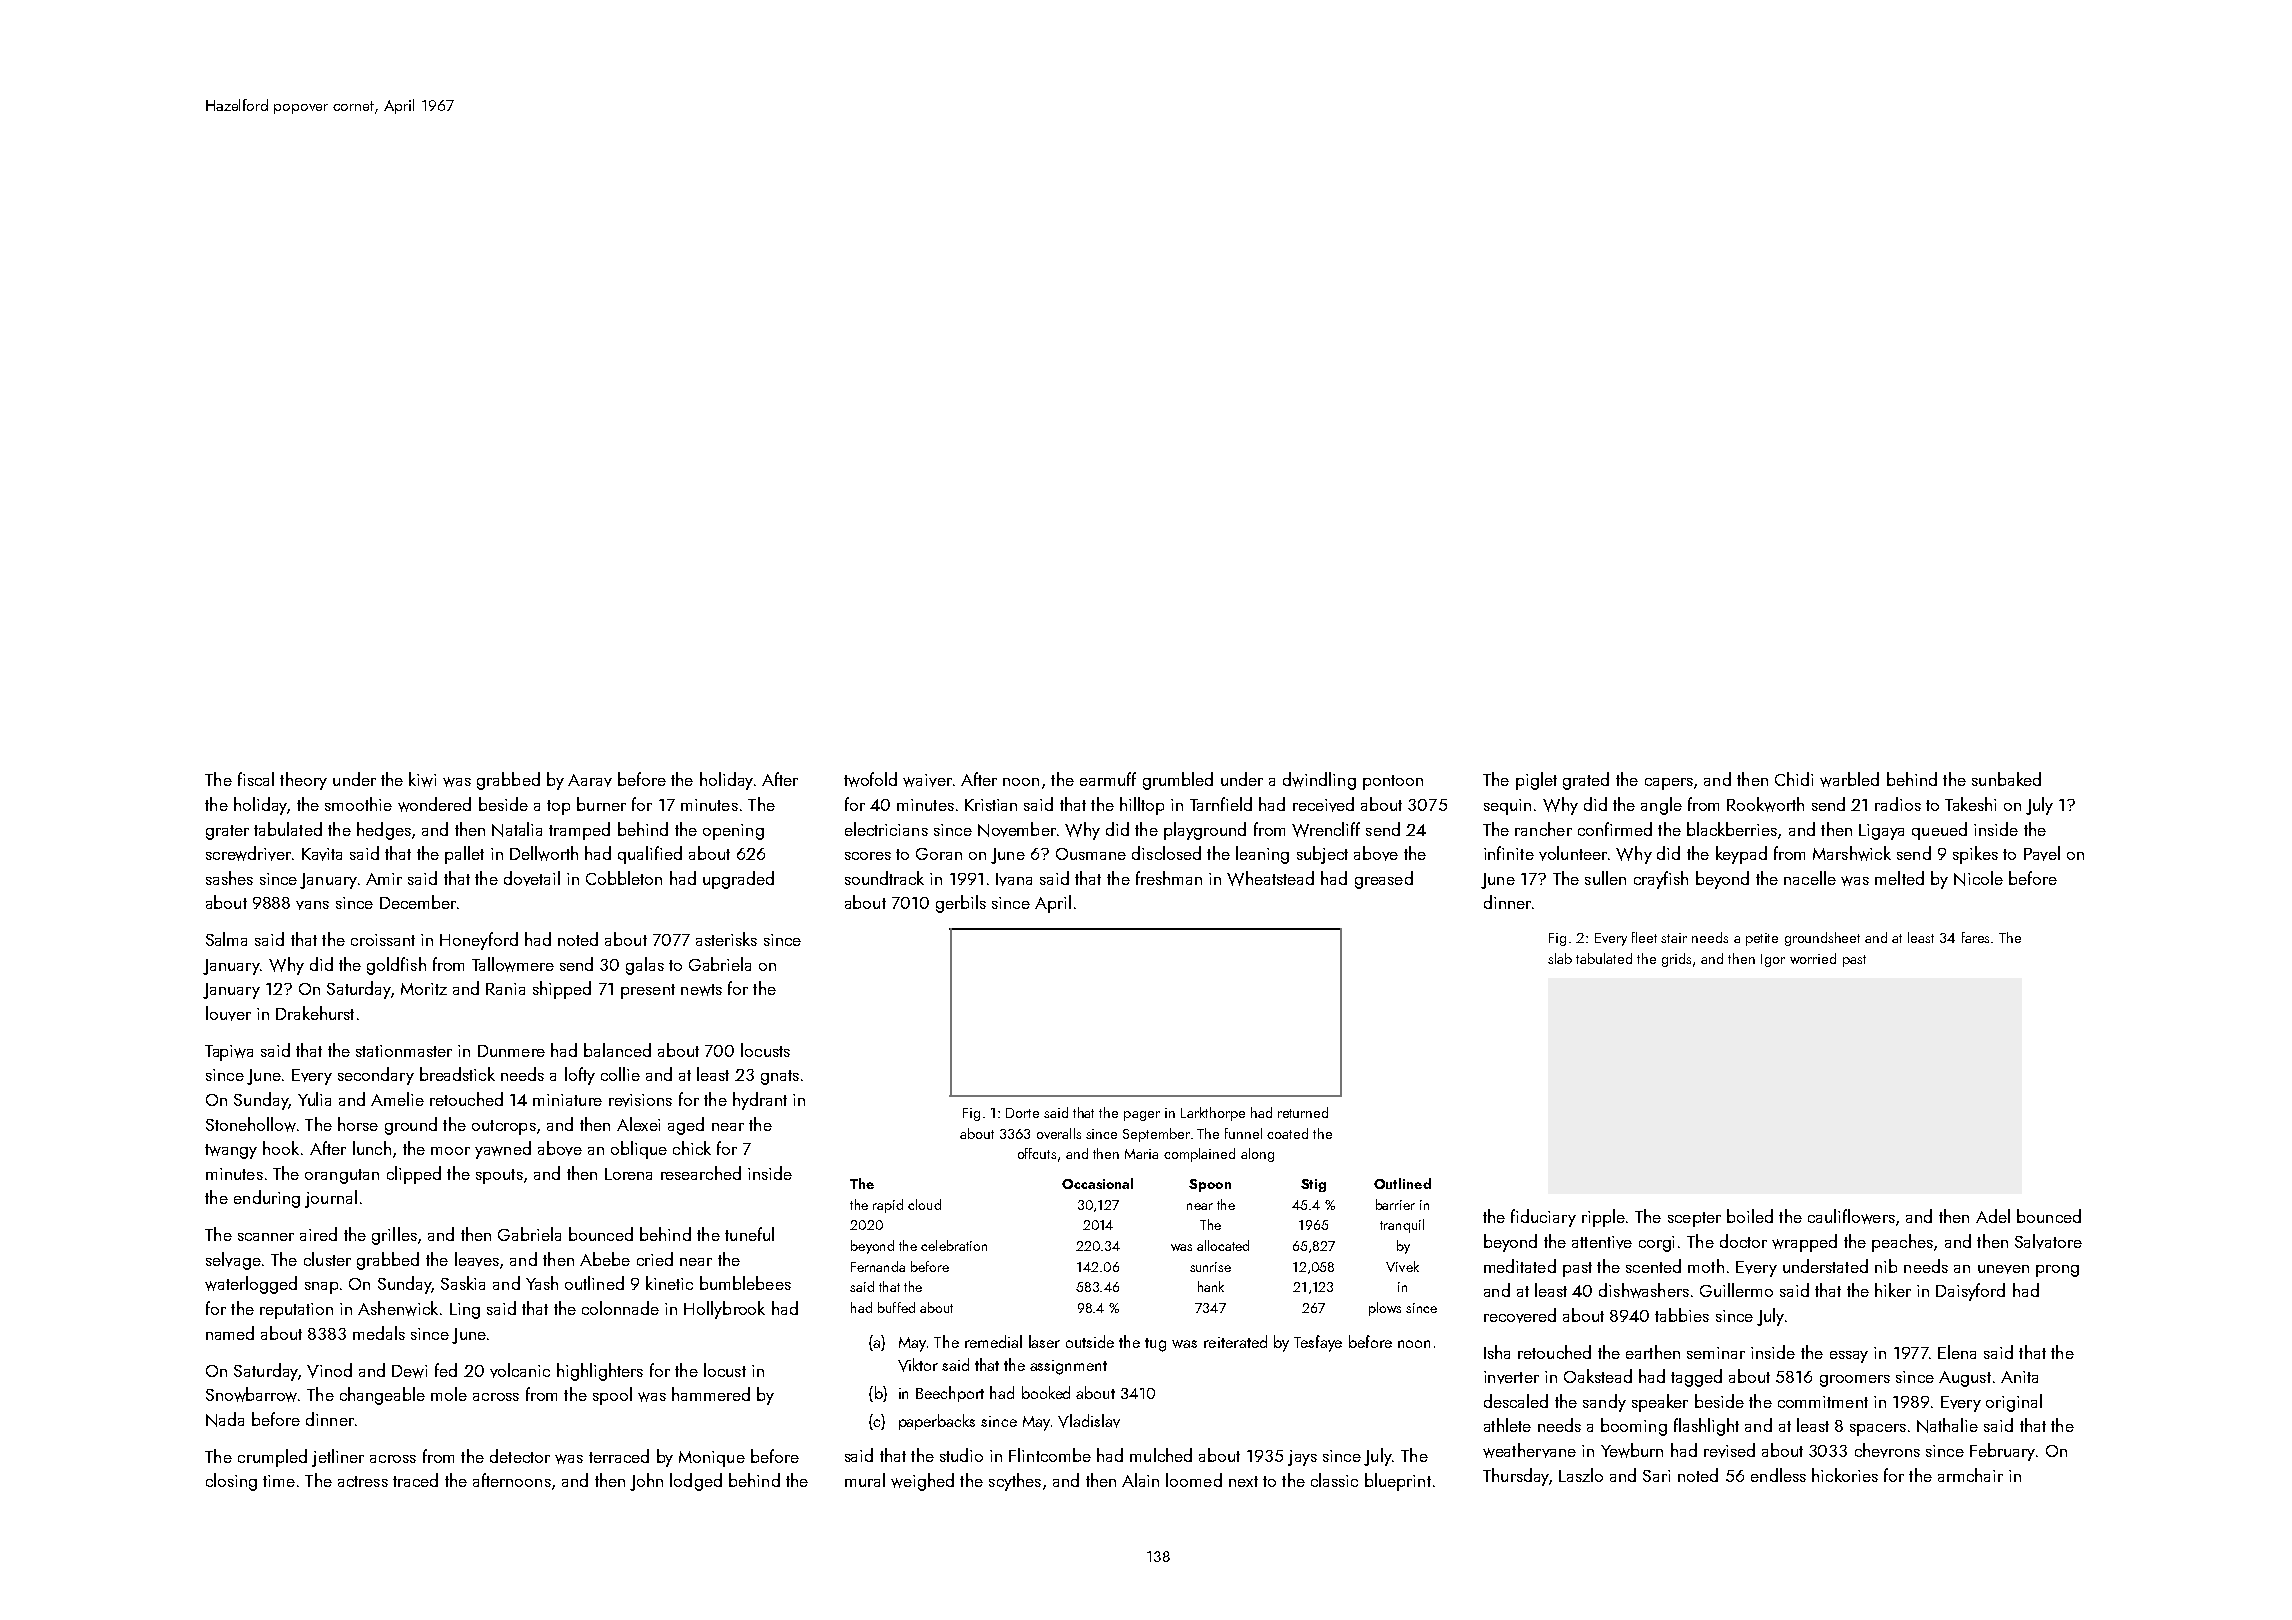 This screenshot has height=1620, width=2292. I want to click on hiker, so click(1893, 1290).
